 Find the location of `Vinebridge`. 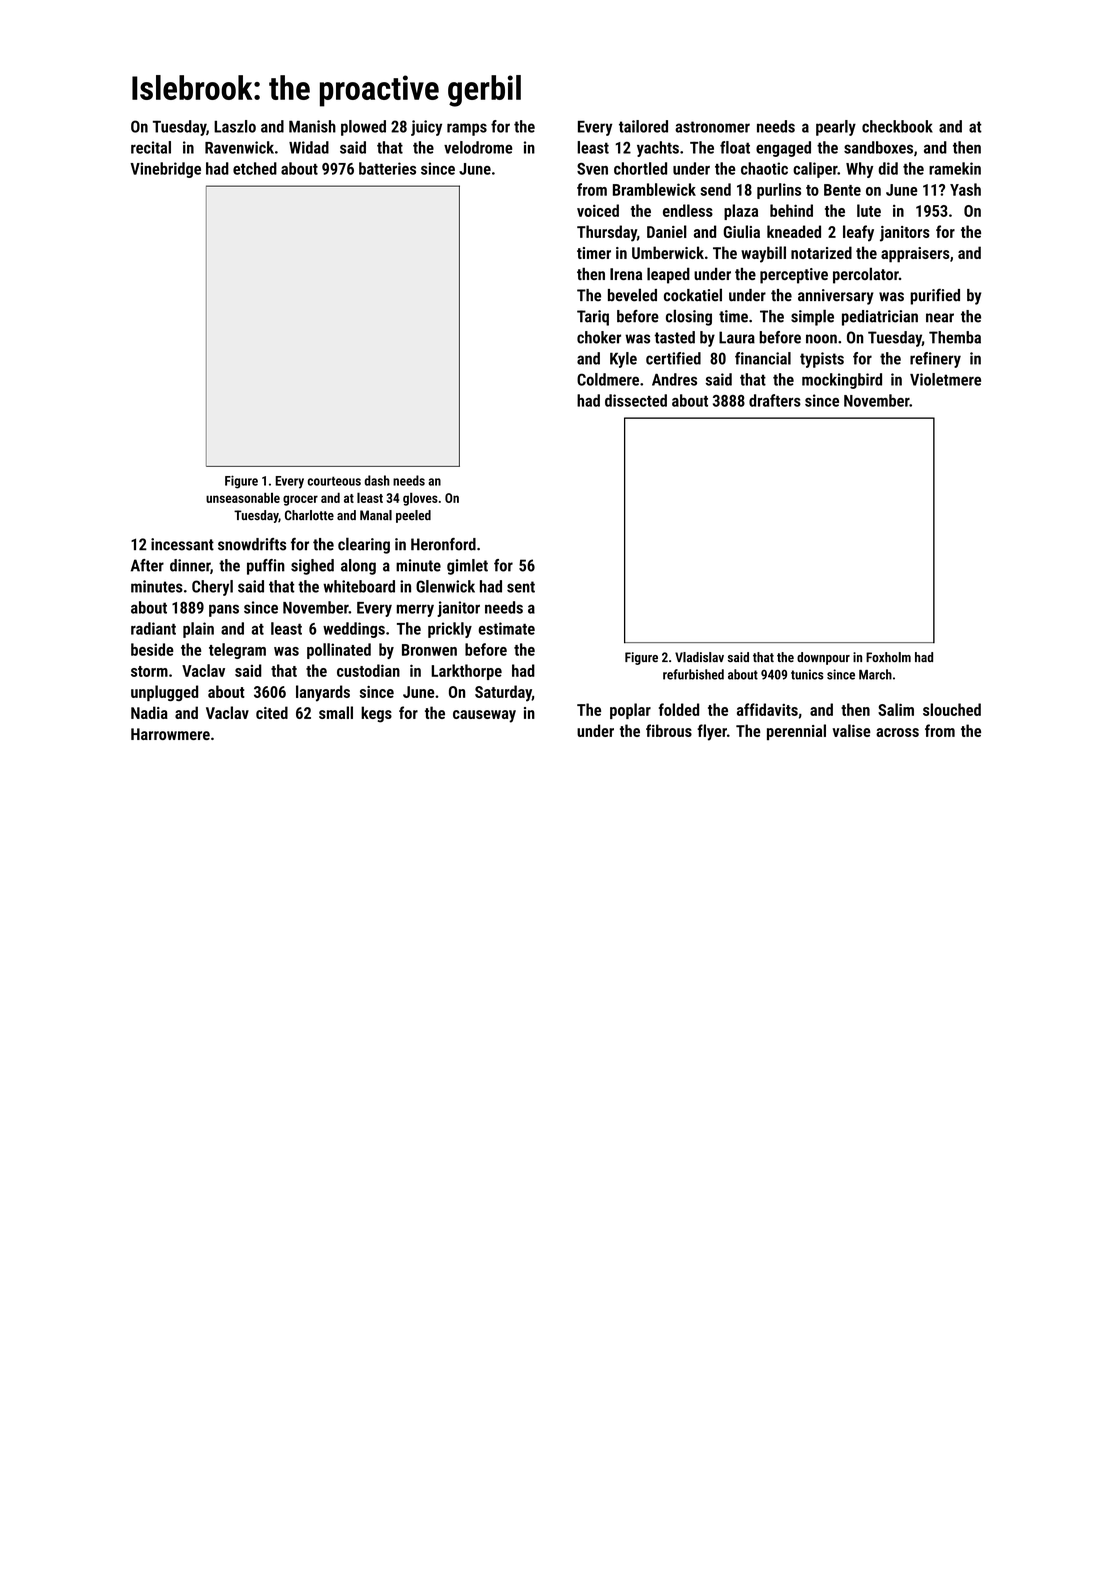

Vinebridge is located at coordinates (165, 170).
